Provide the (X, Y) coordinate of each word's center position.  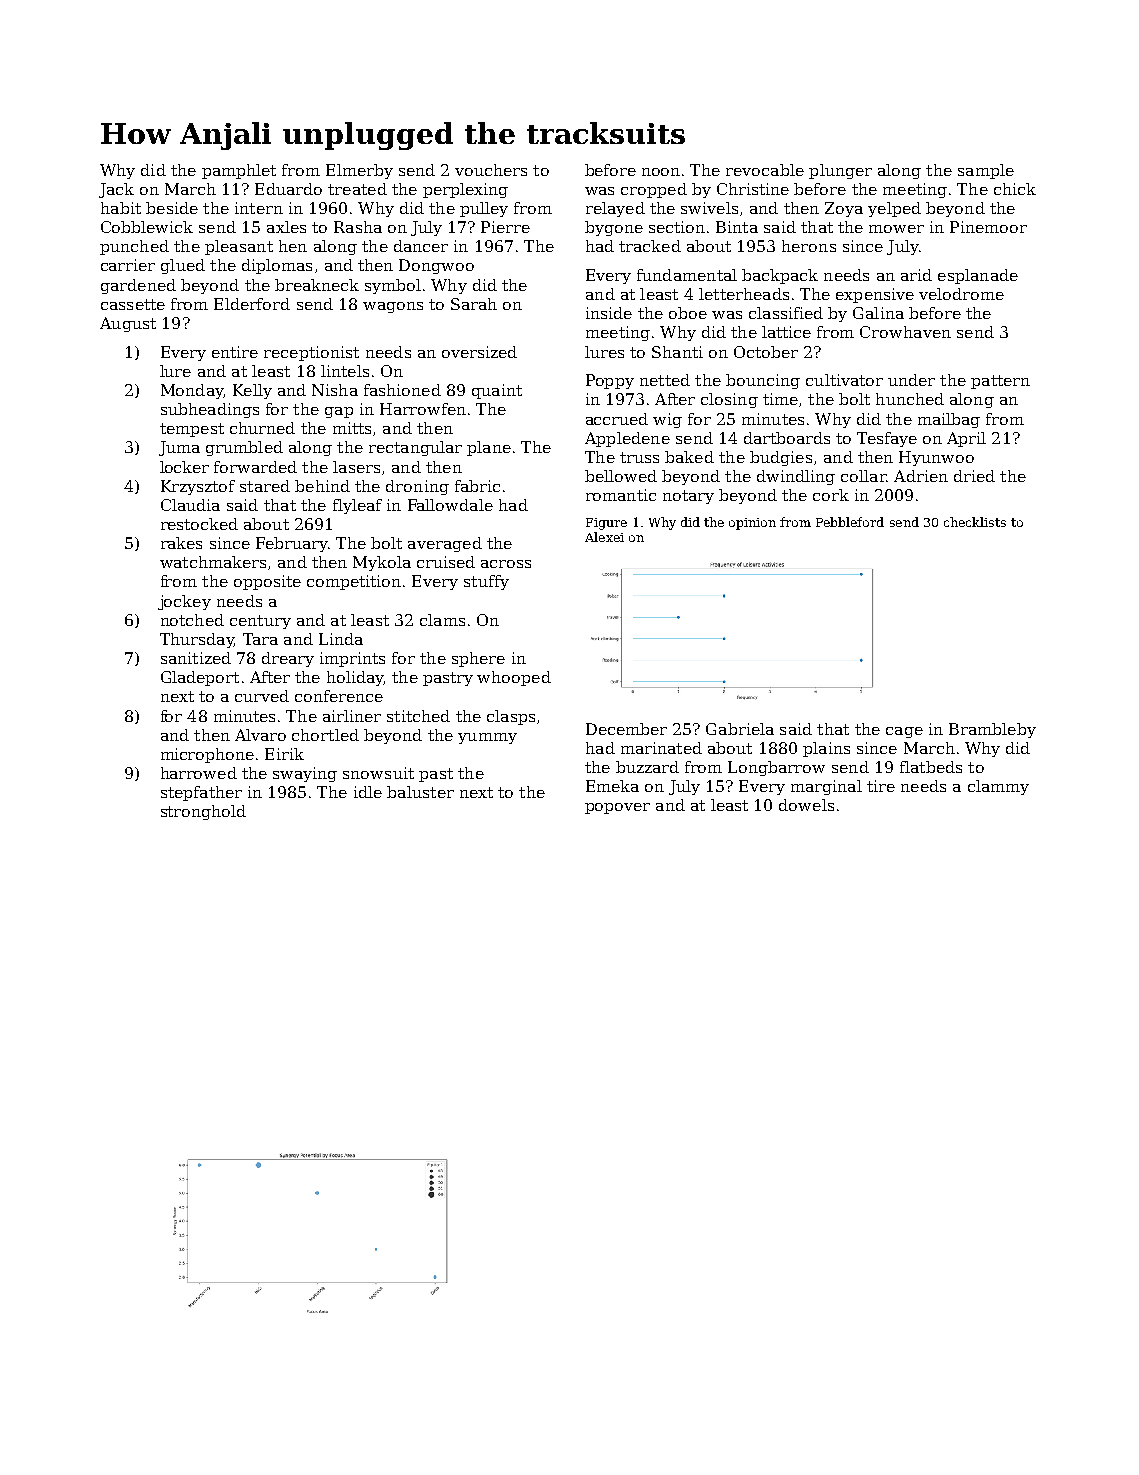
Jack (116, 190)
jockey (184, 602)
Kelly (252, 391)
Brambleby (992, 730)
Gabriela (740, 729)
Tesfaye (887, 439)
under (911, 380)
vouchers (491, 170)
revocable (765, 170)
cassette (133, 304)
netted (665, 380)
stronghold (203, 812)
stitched (418, 716)
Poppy (610, 381)
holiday (355, 678)
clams (442, 620)
